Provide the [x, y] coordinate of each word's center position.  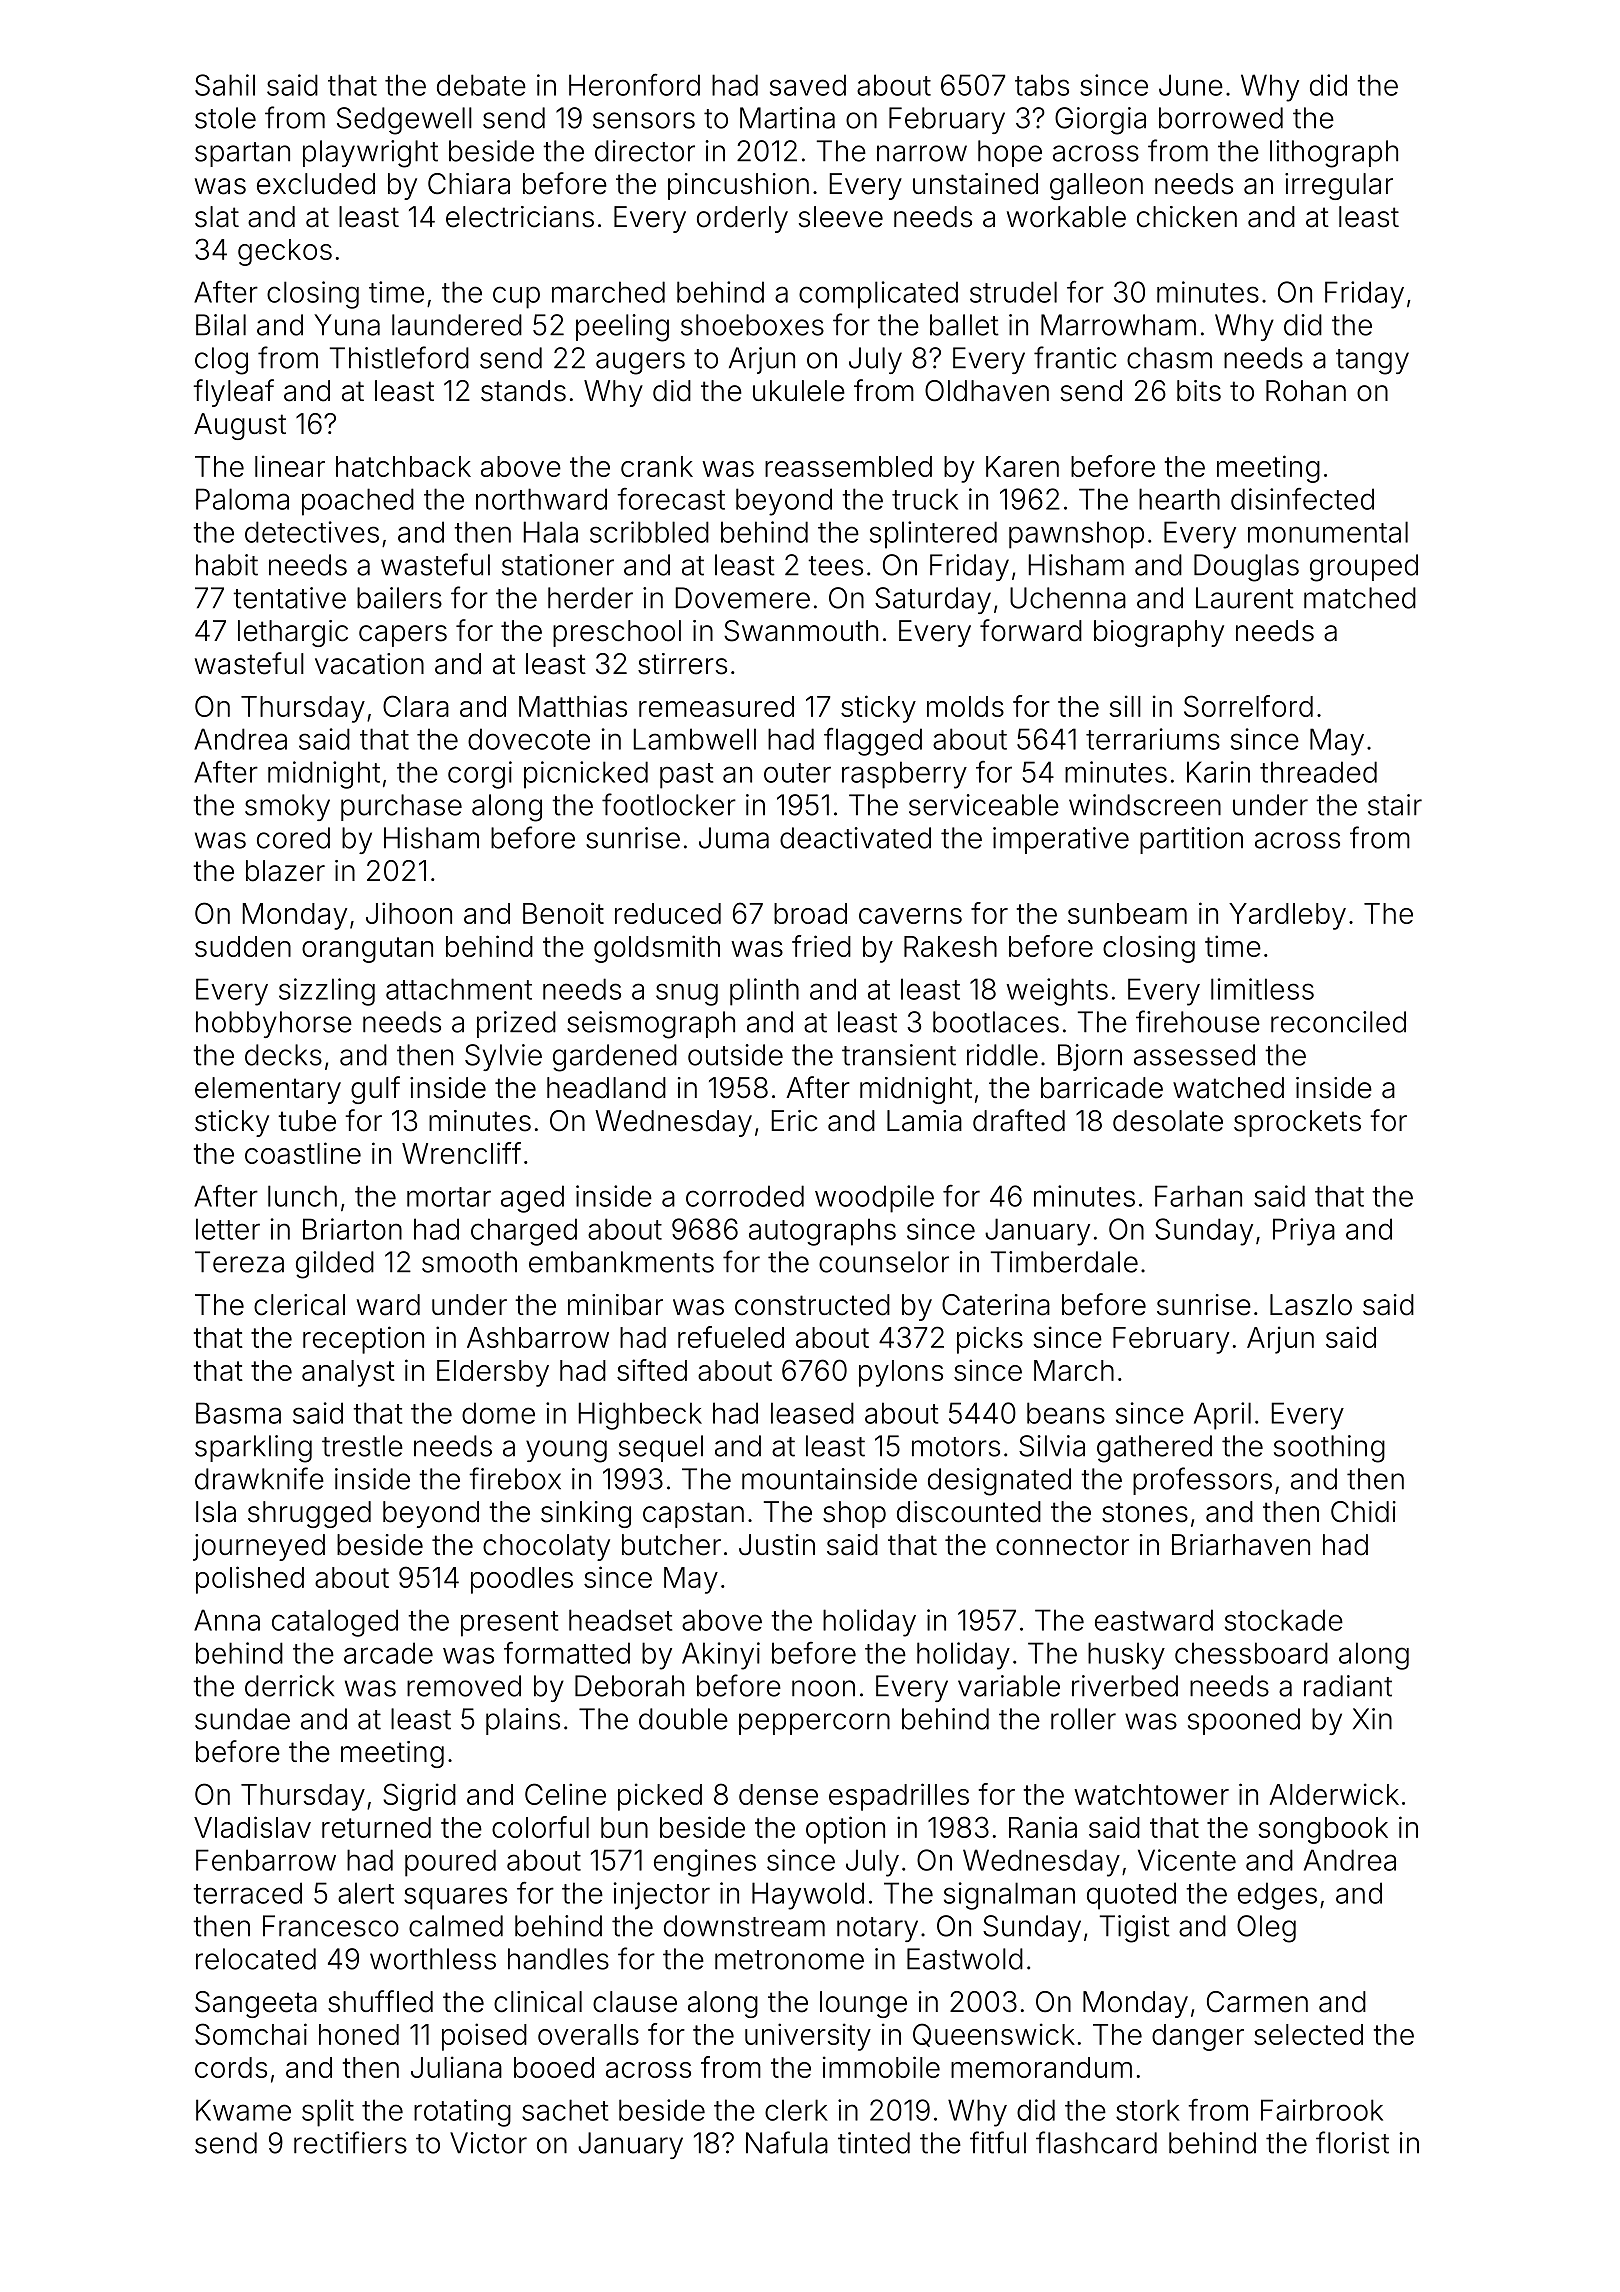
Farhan [1198, 1196]
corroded [745, 1196]
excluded [316, 184]
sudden [243, 946]
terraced [247, 1893]
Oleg [1266, 1929]
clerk [796, 2110]
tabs [1042, 85]
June [1191, 85]
